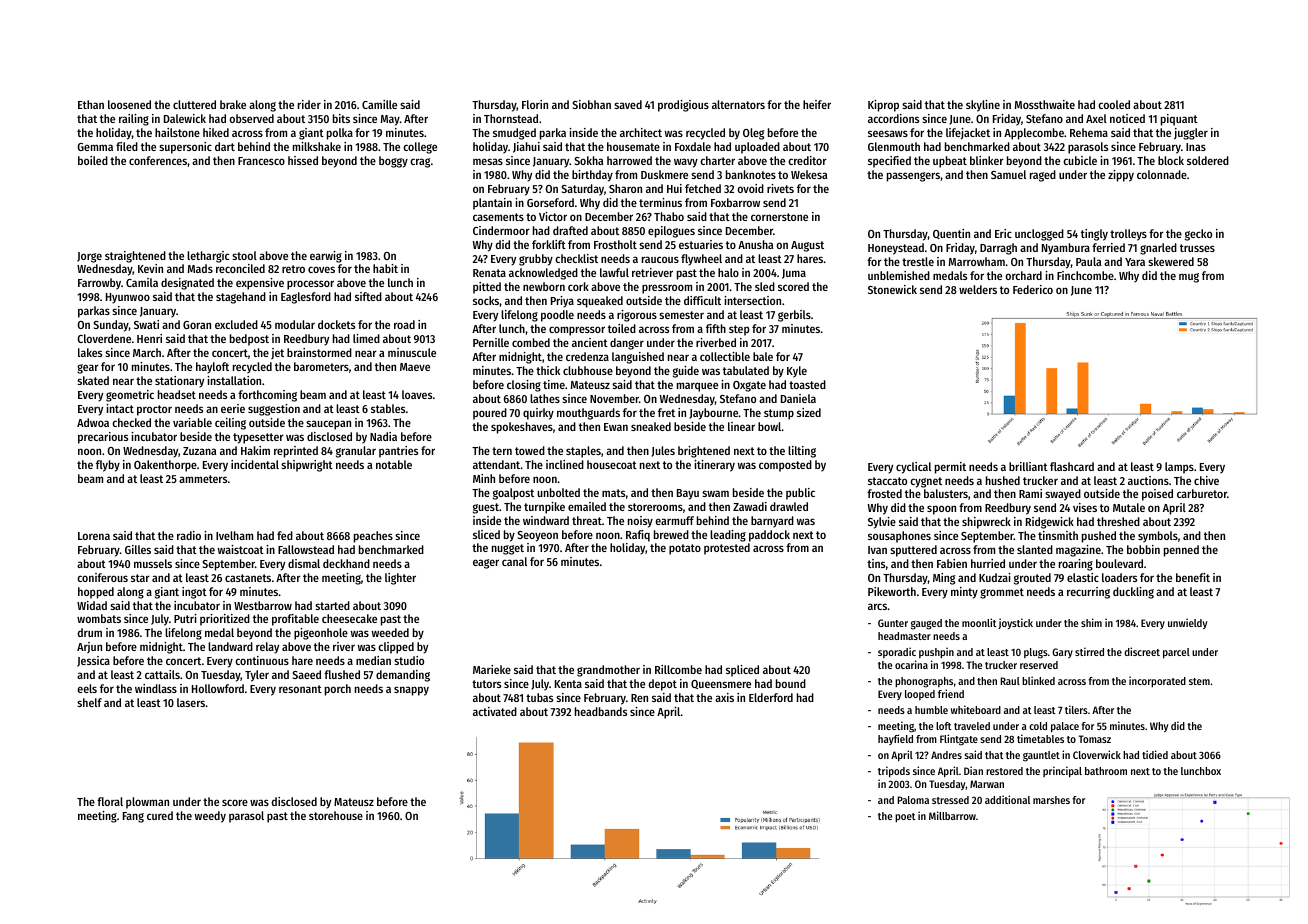 The height and width of the screenshot is (924, 1308). I want to click on marquee, so click(697, 387).
